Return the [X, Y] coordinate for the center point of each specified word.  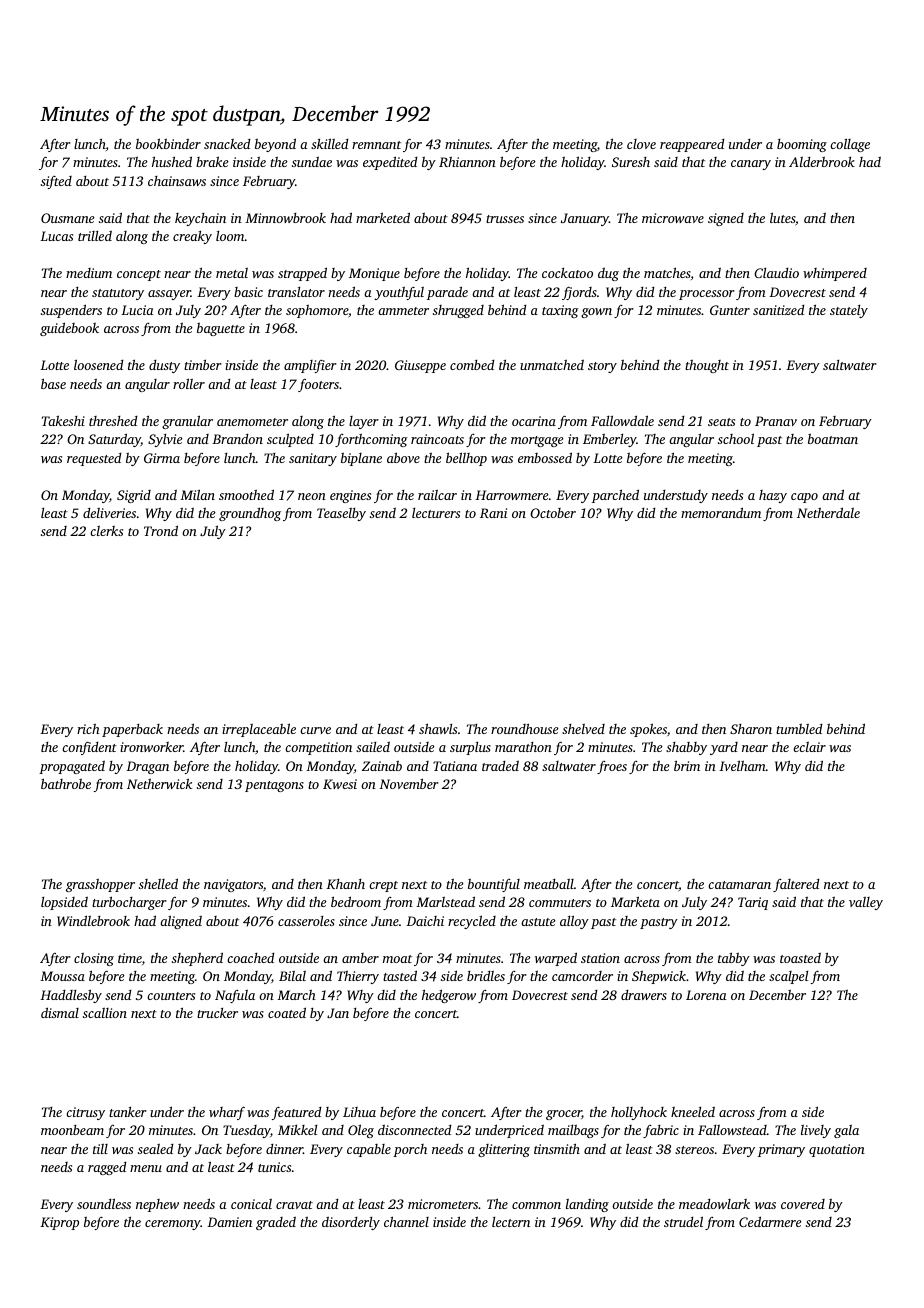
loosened [98, 364]
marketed [383, 217]
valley [866, 903]
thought [707, 366]
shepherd [197, 959]
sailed [373, 747]
